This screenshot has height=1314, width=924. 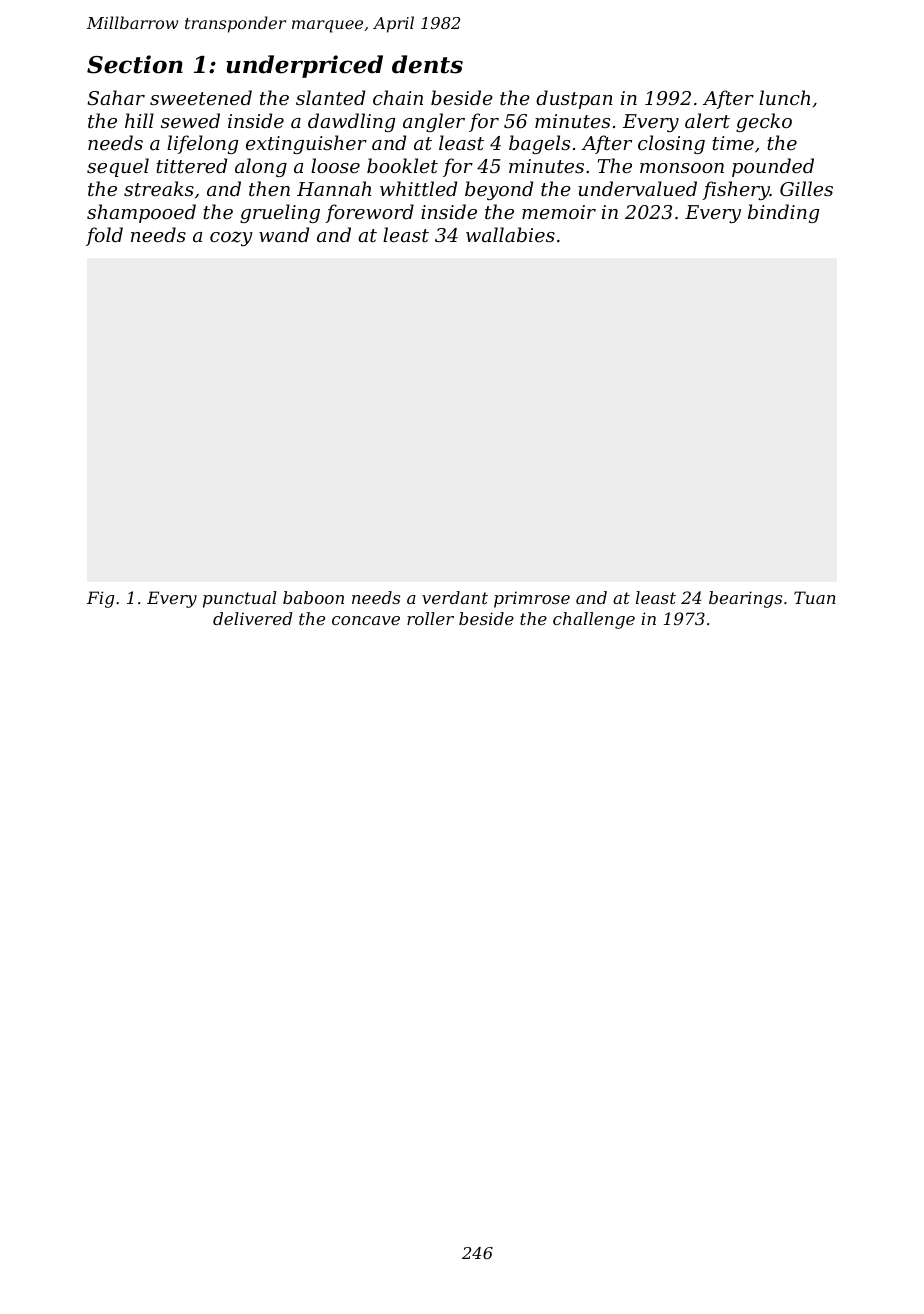 I want to click on memoir, so click(x=559, y=212).
